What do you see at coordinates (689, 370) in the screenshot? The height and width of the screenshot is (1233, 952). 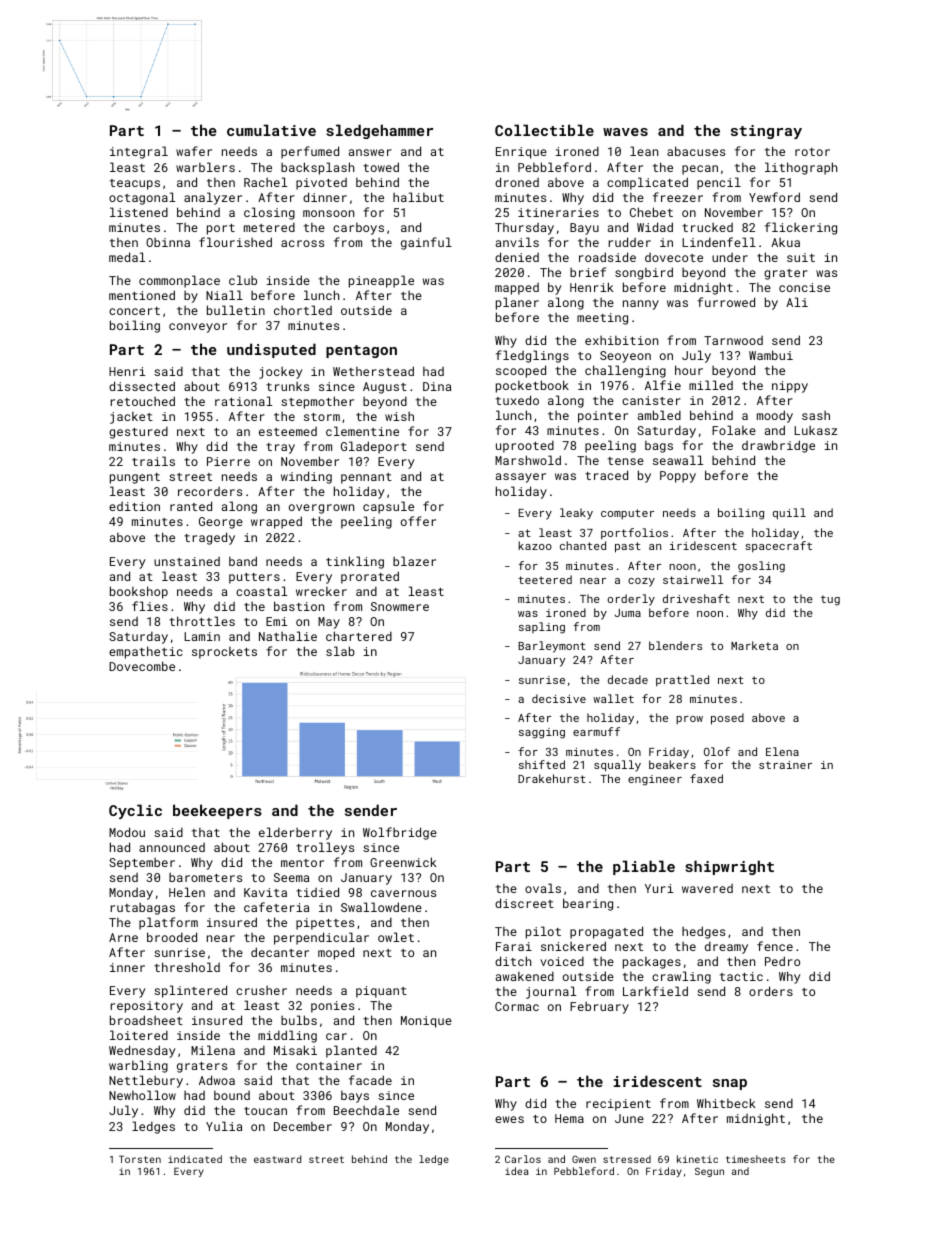 I see `hour` at bounding box center [689, 370].
